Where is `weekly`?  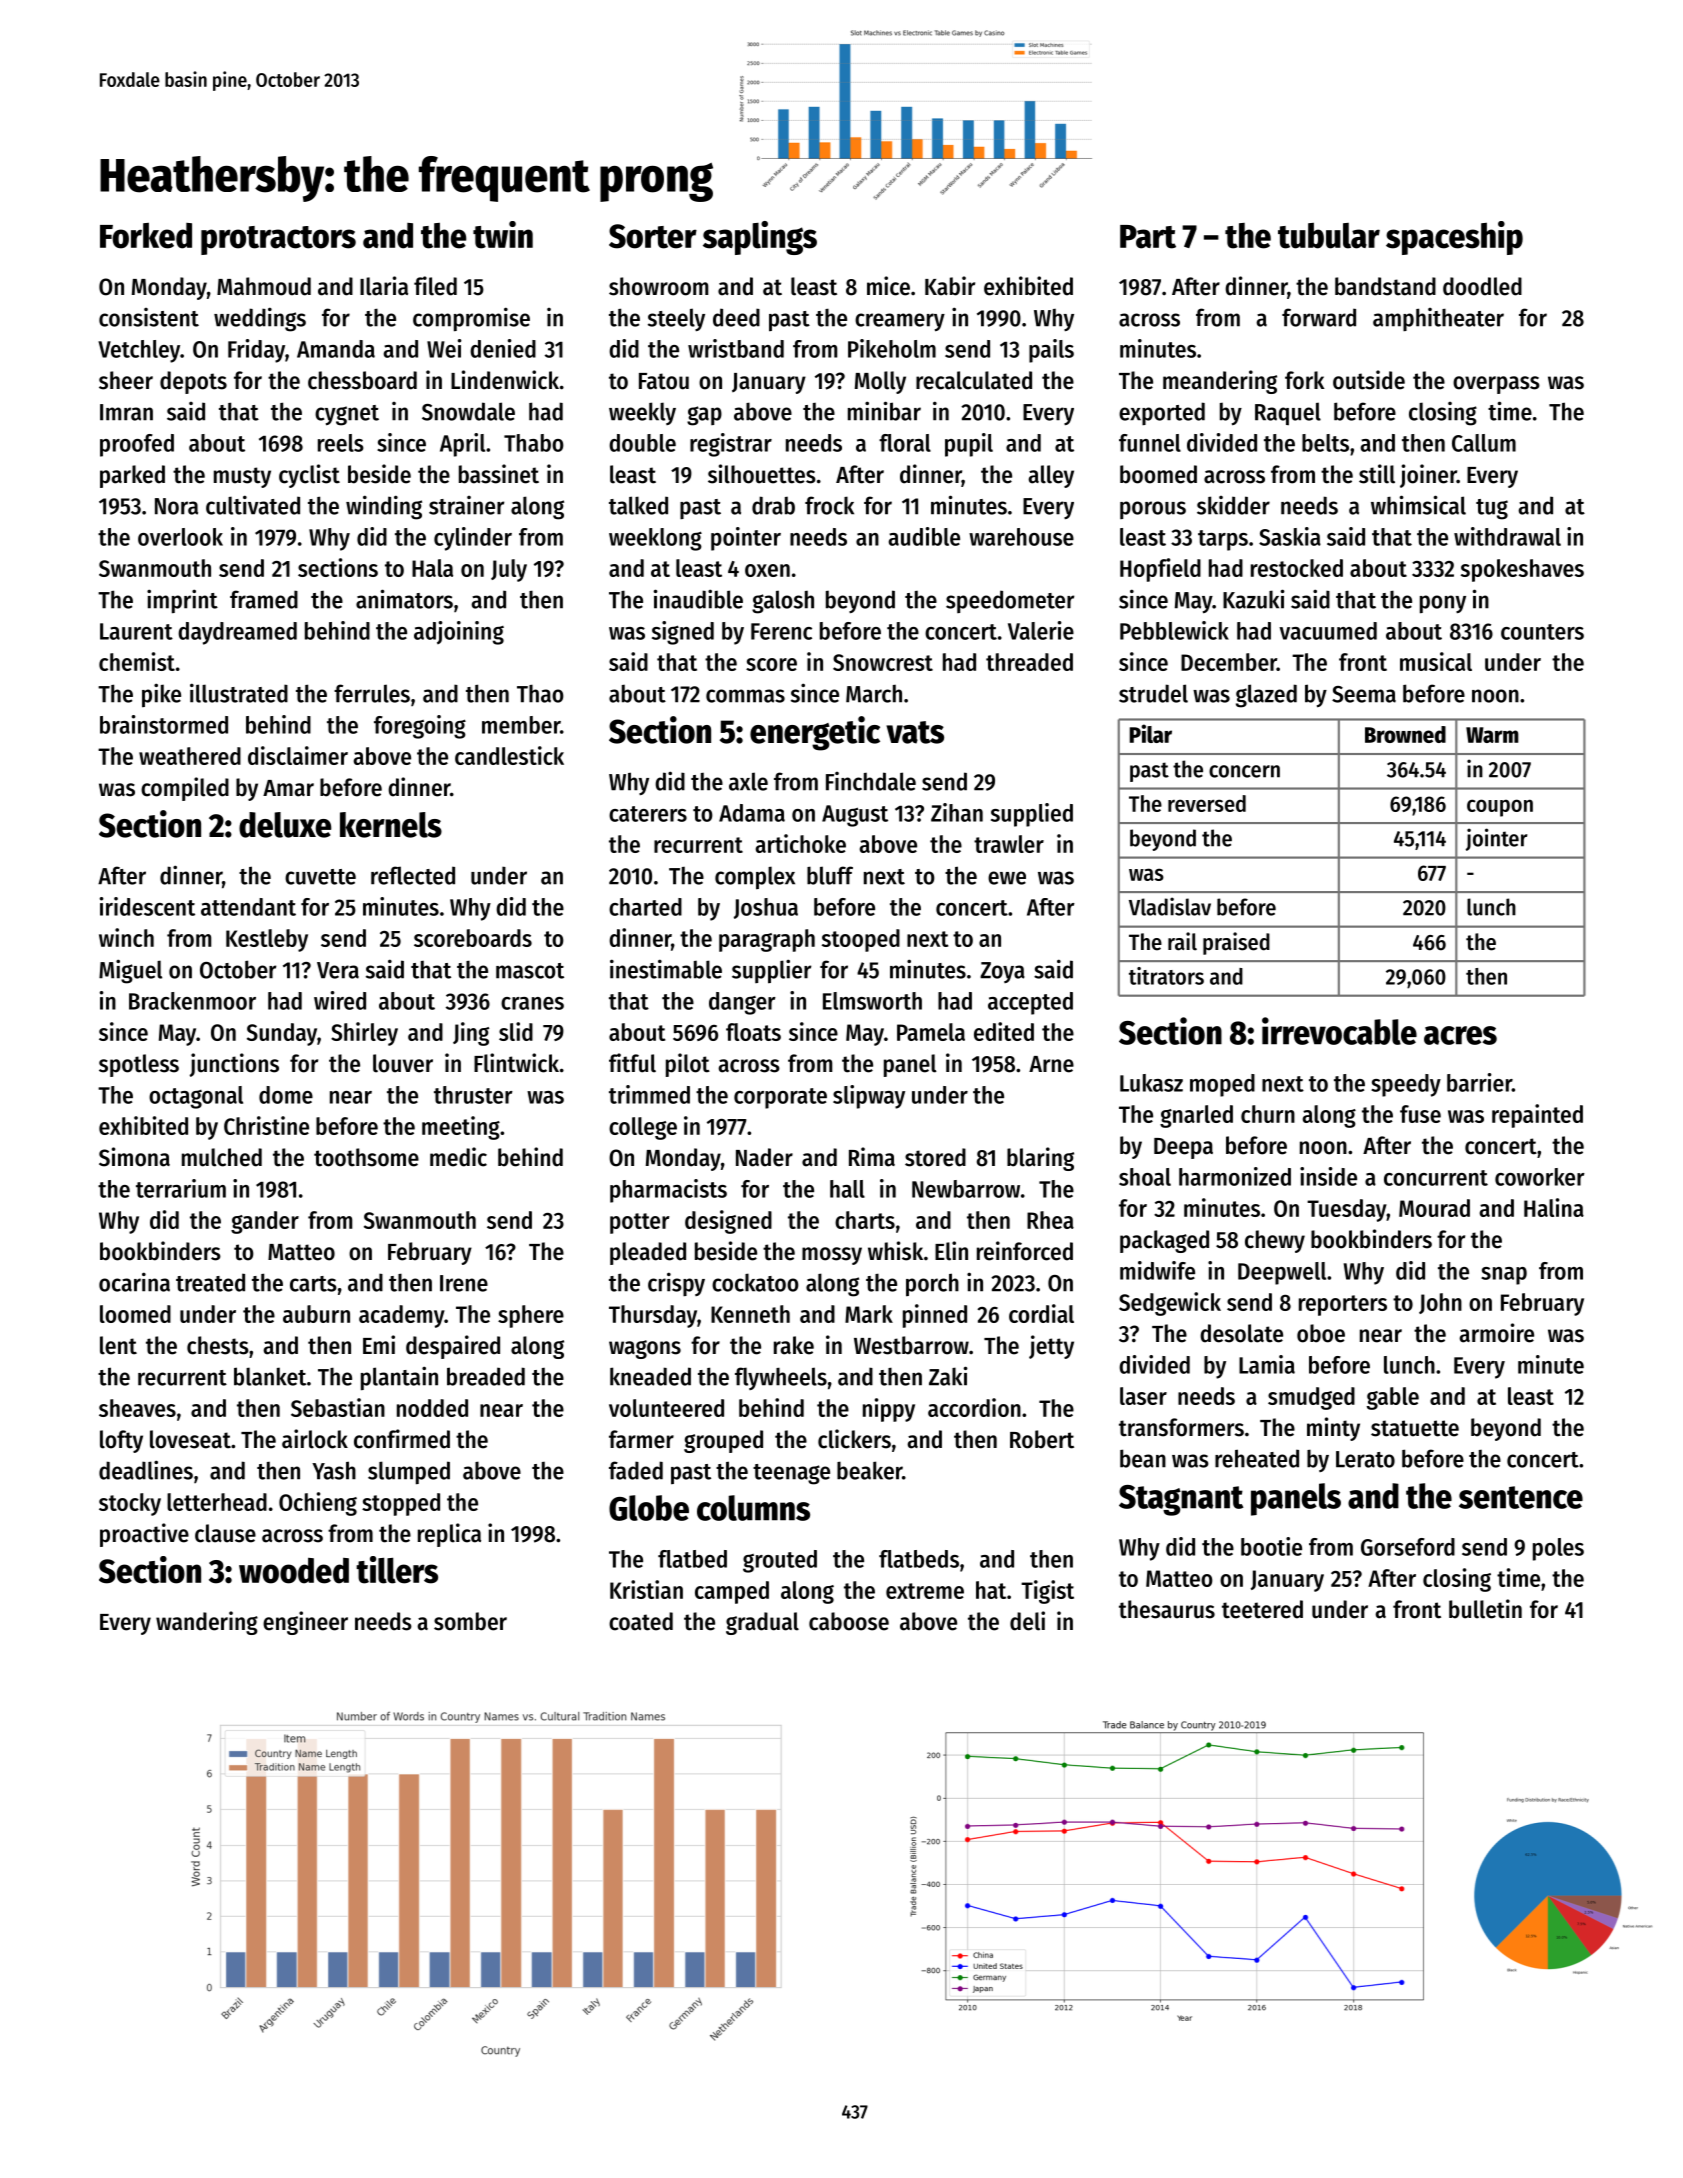 weekly is located at coordinates (642, 413).
